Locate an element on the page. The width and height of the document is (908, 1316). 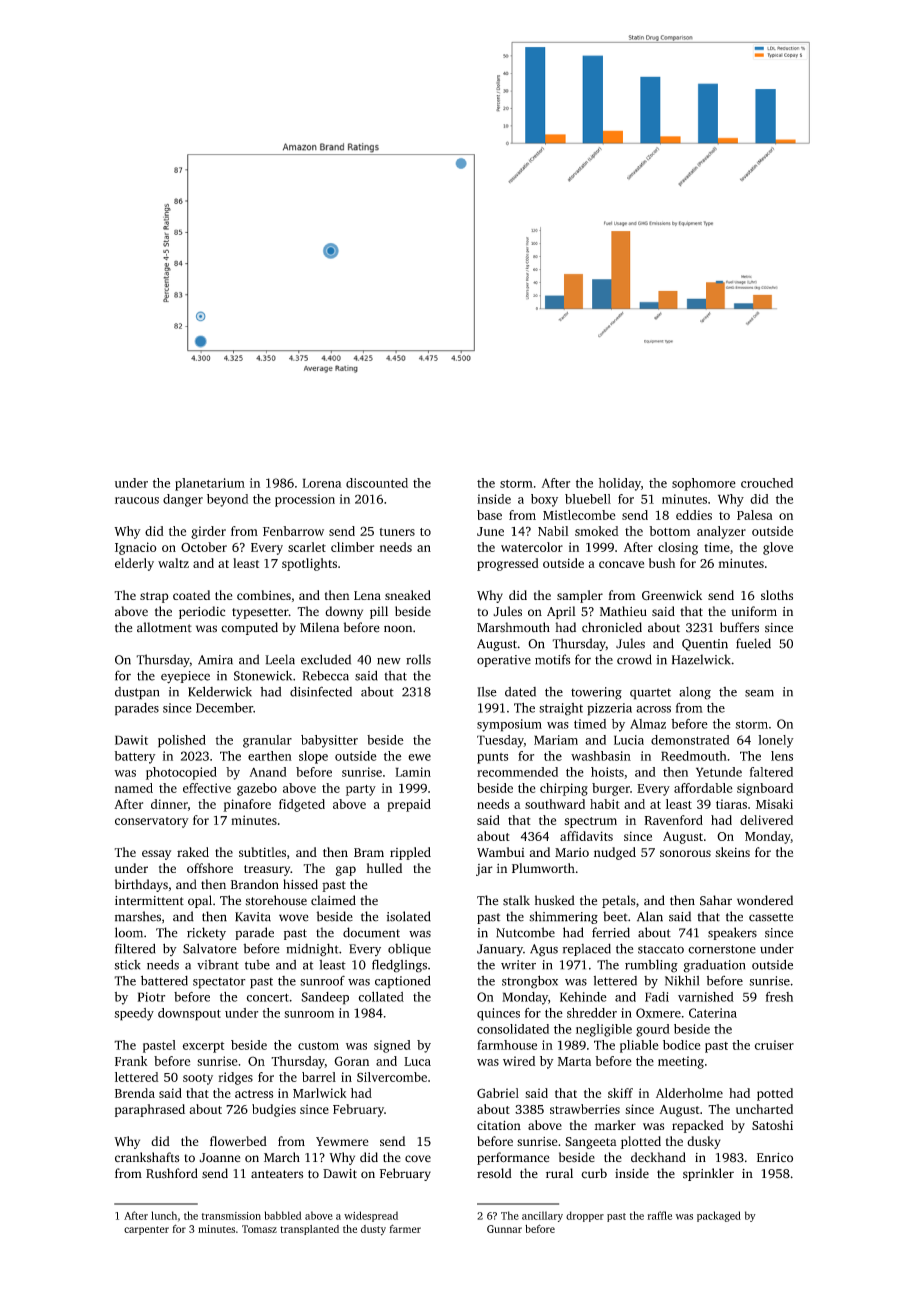
ridges is located at coordinates (235, 1078).
